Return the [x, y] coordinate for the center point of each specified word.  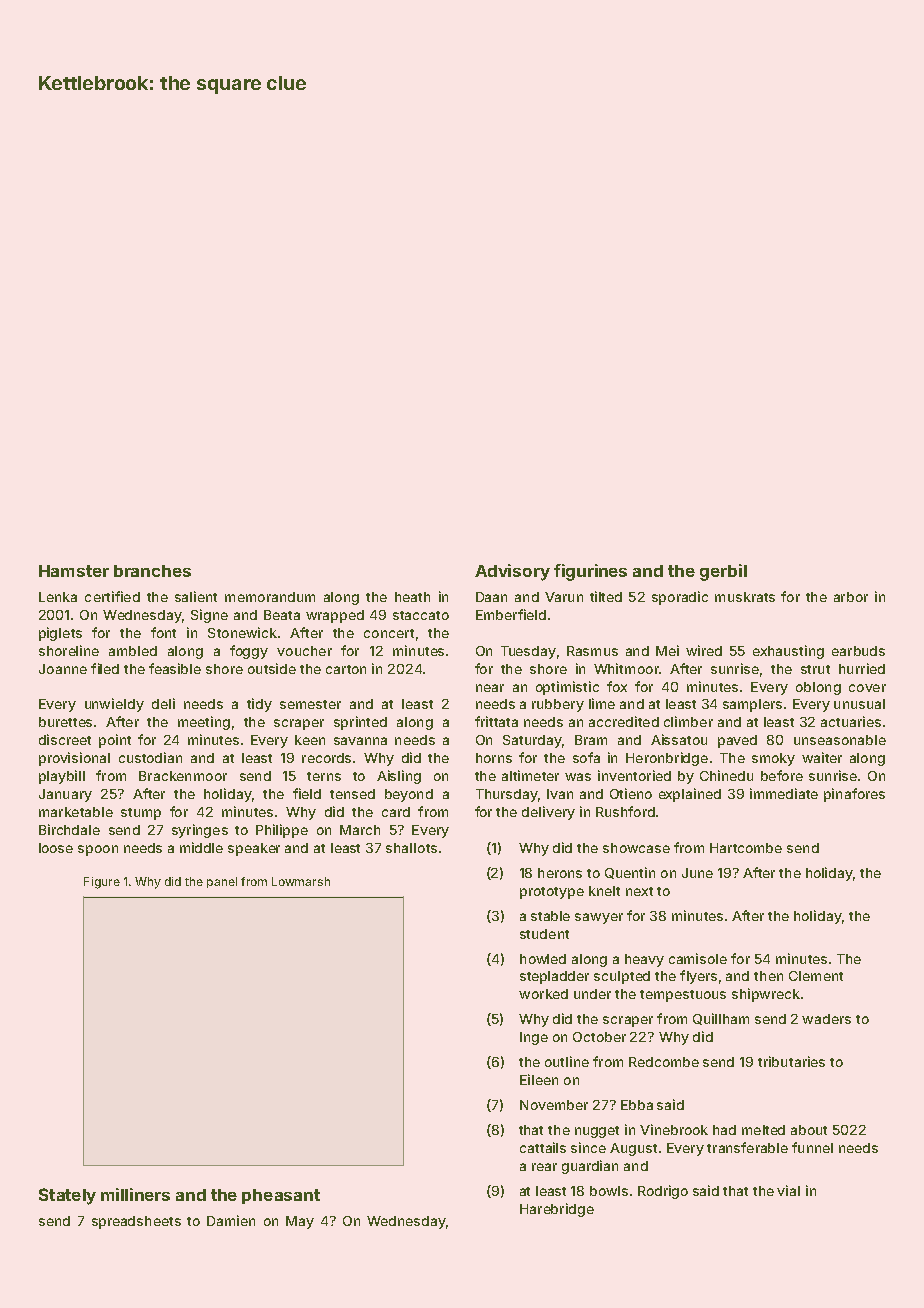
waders [826, 1019]
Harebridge [557, 1210]
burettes [65, 722]
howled [543, 959]
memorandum [270, 597]
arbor [851, 597]
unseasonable [840, 740]
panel [222, 882]
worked [543, 994]
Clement [816, 976]
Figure [102, 883]
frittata [496, 721]
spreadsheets [136, 1222]
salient [196, 596]
